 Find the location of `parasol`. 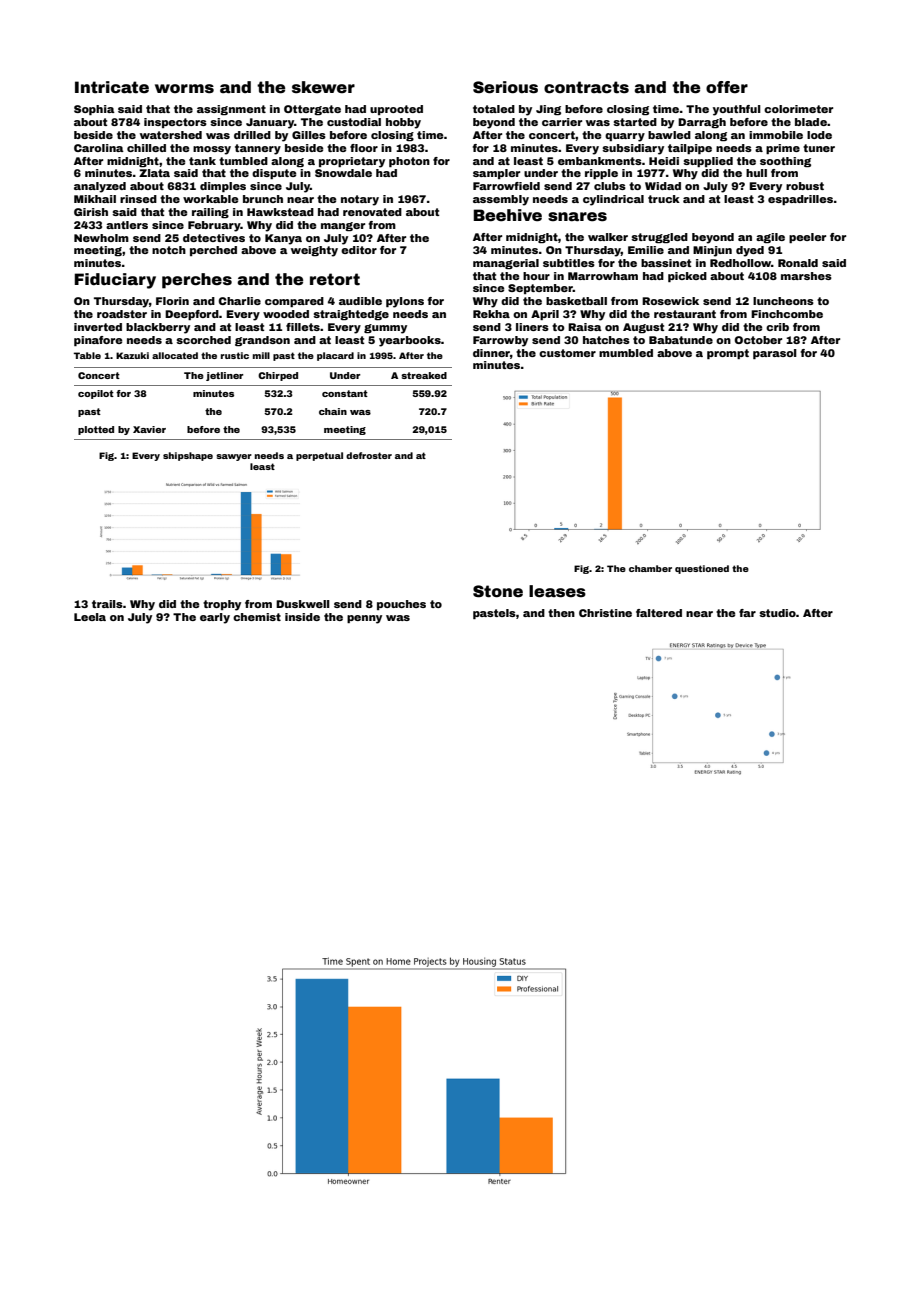

parasol is located at coordinates (775, 354).
